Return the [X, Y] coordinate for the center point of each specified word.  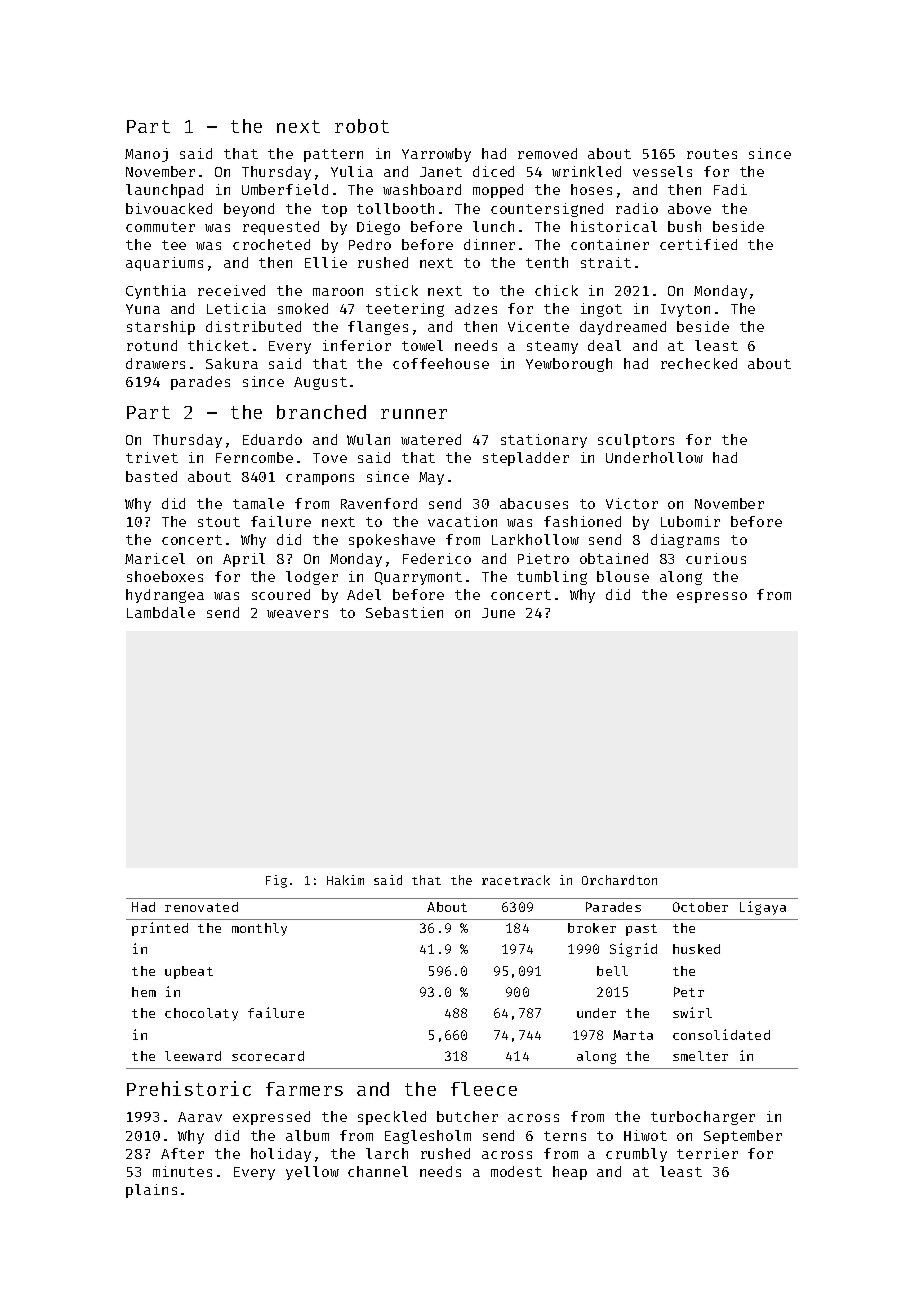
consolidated [721, 1034]
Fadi [730, 189]
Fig [276, 881]
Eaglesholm [428, 1137]
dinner [489, 244]
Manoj [146, 155]
